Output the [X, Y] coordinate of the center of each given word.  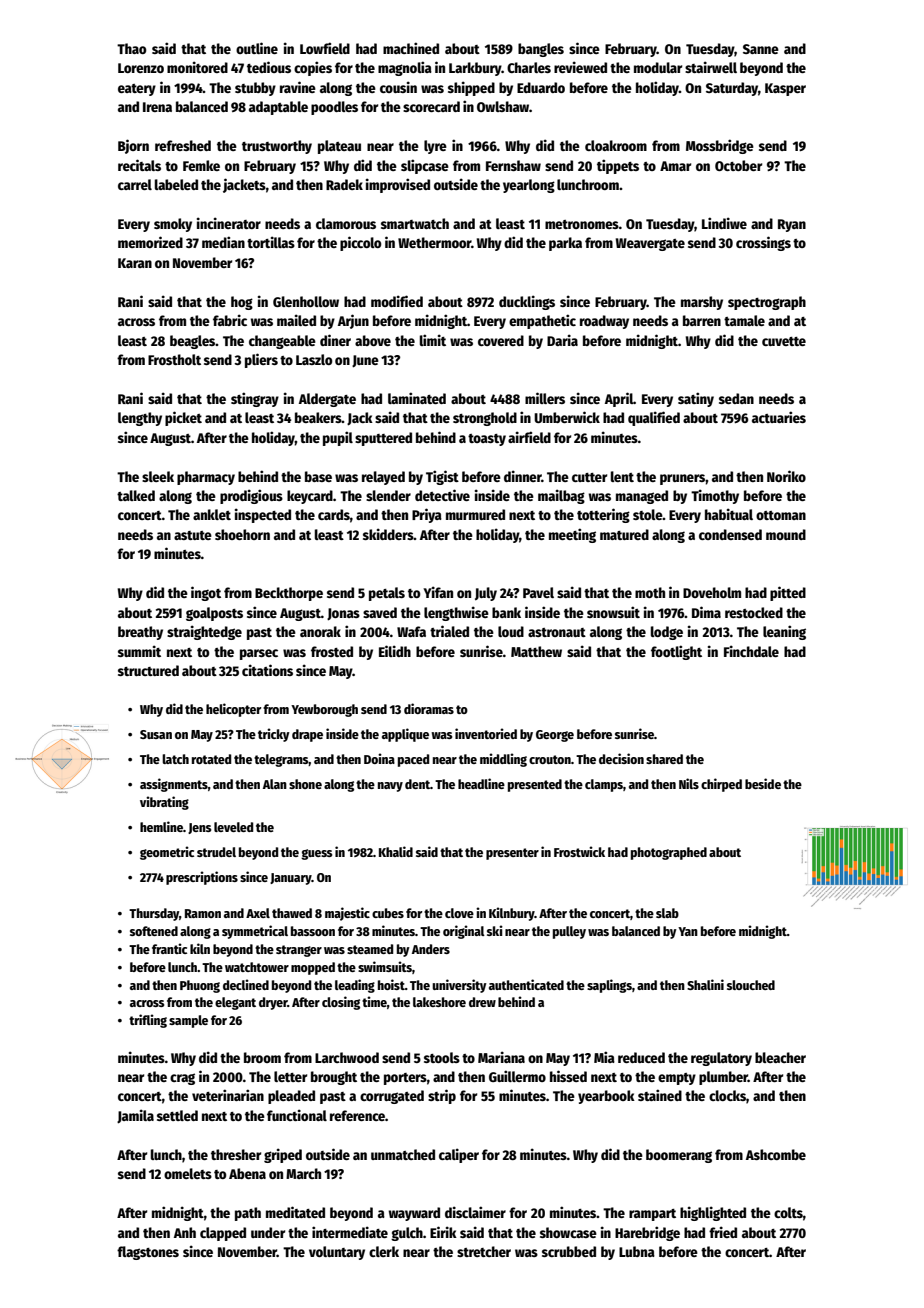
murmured [475, 514]
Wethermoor [434, 242]
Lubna [637, 1251]
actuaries [779, 417]
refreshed [183, 145]
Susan [156, 734]
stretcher [484, 1251]
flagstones [148, 1253]
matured [624, 534]
